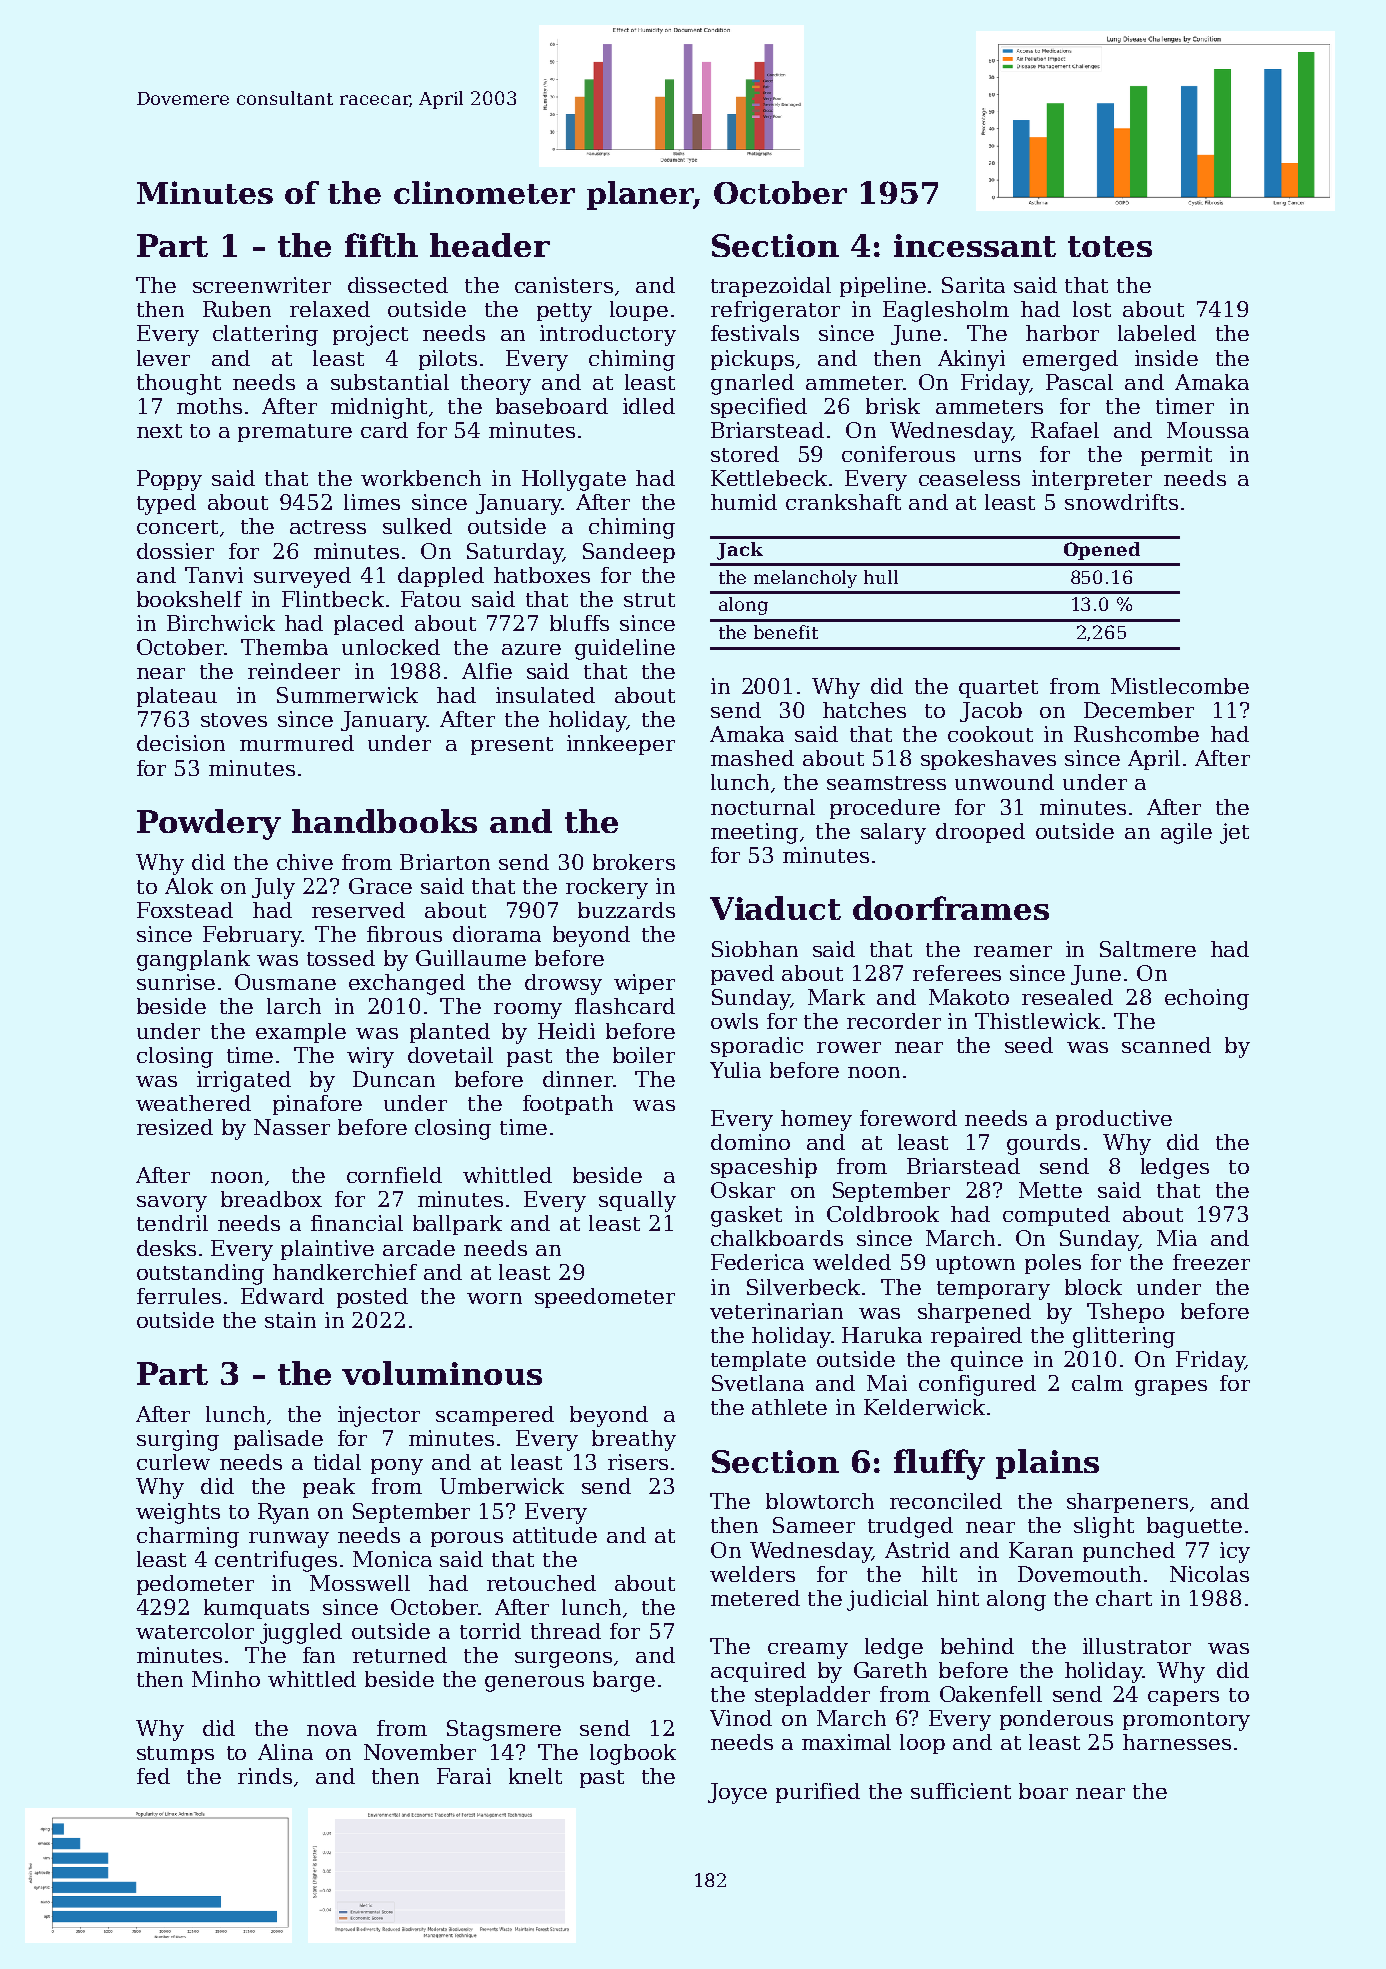 Image resolution: width=1386 pixels, height=1969 pixels. I want to click on totes, so click(1110, 246).
